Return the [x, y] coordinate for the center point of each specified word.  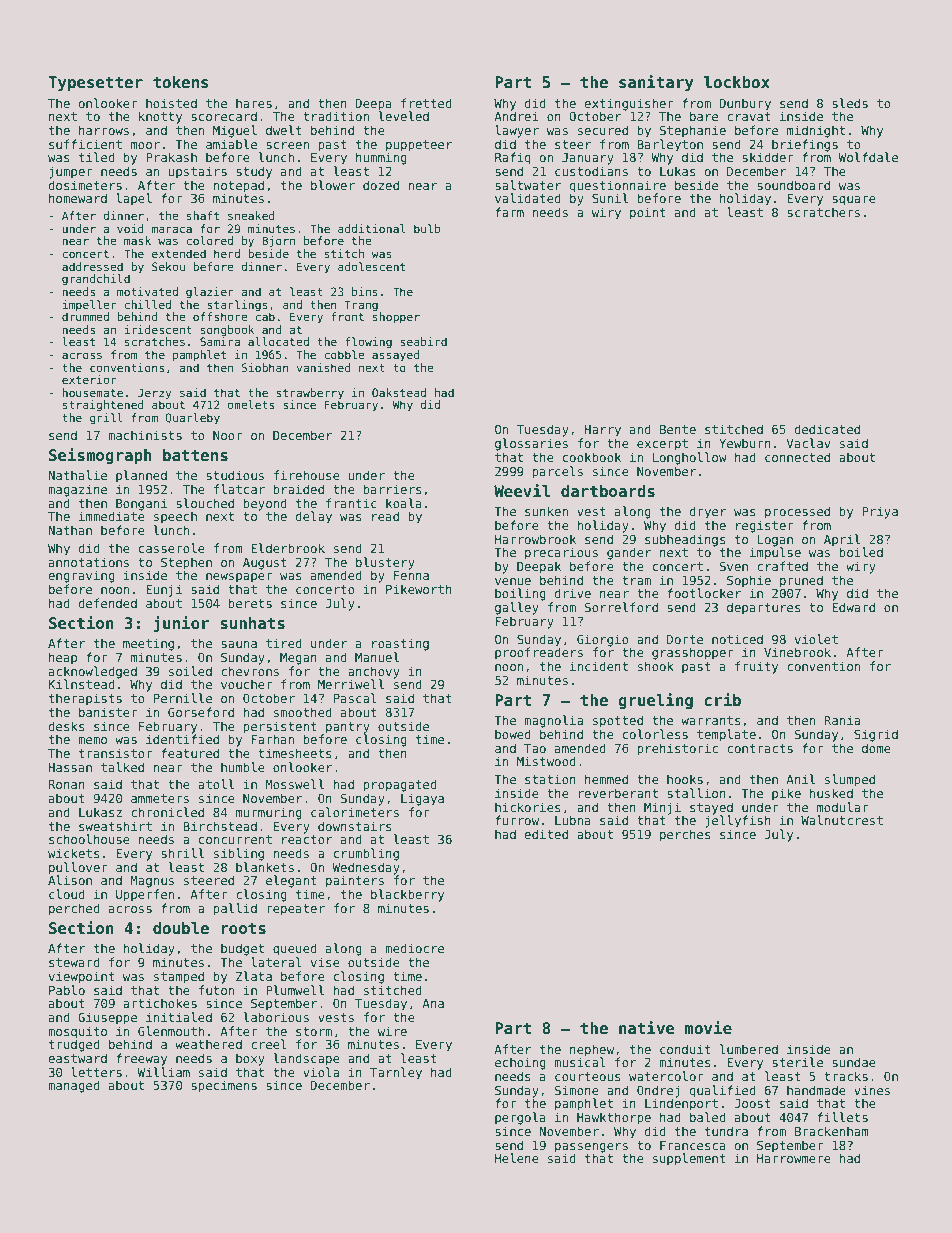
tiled [97, 157]
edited [546, 834]
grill [106, 419]
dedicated [827, 429]
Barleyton [670, 145]
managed [74, 1086]
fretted [426, 103]
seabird [423, 341]
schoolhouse [89, 839]
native [647, 1028]
